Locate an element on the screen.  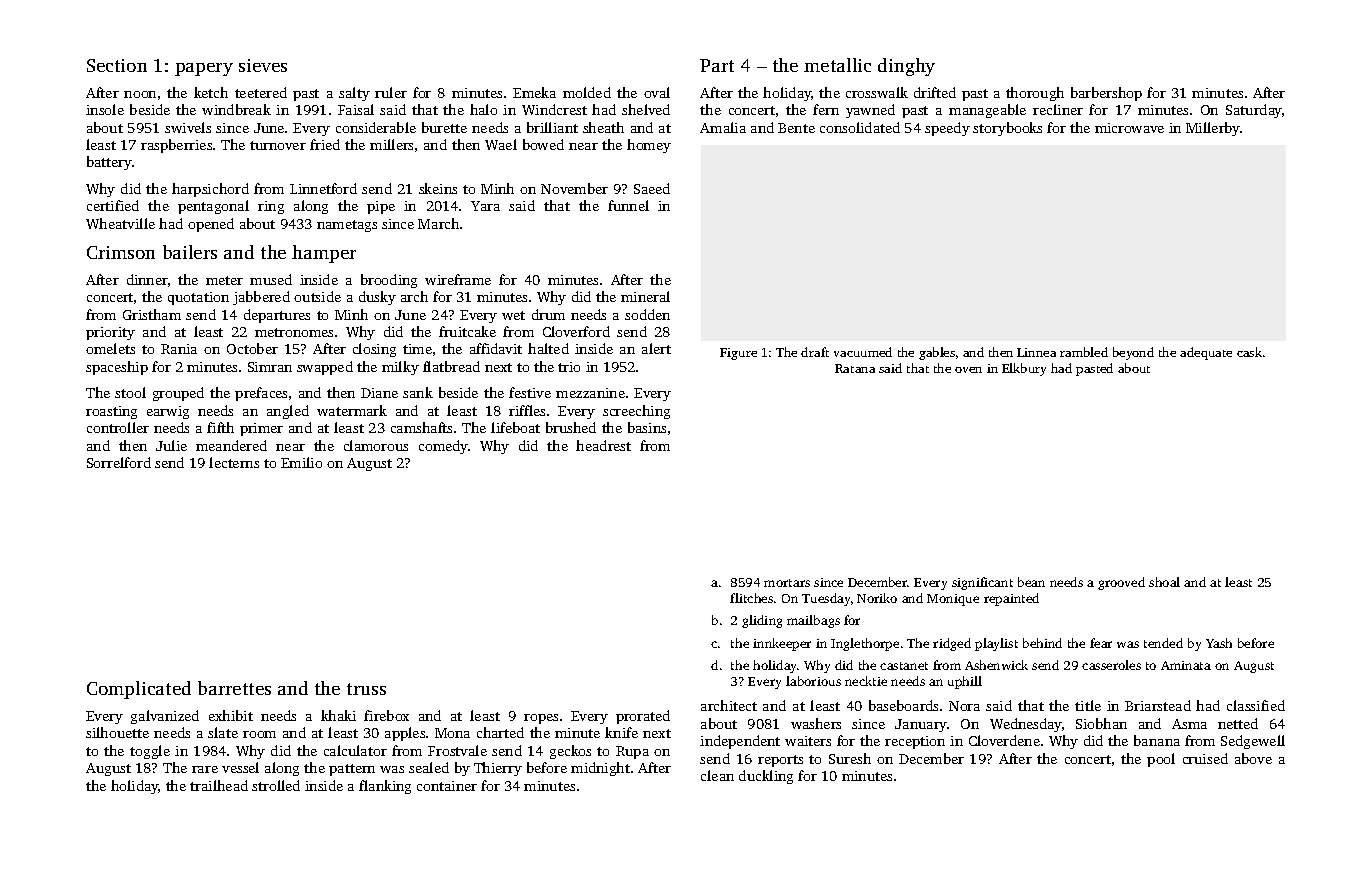
playlist is located at coordinates (996, 644).
